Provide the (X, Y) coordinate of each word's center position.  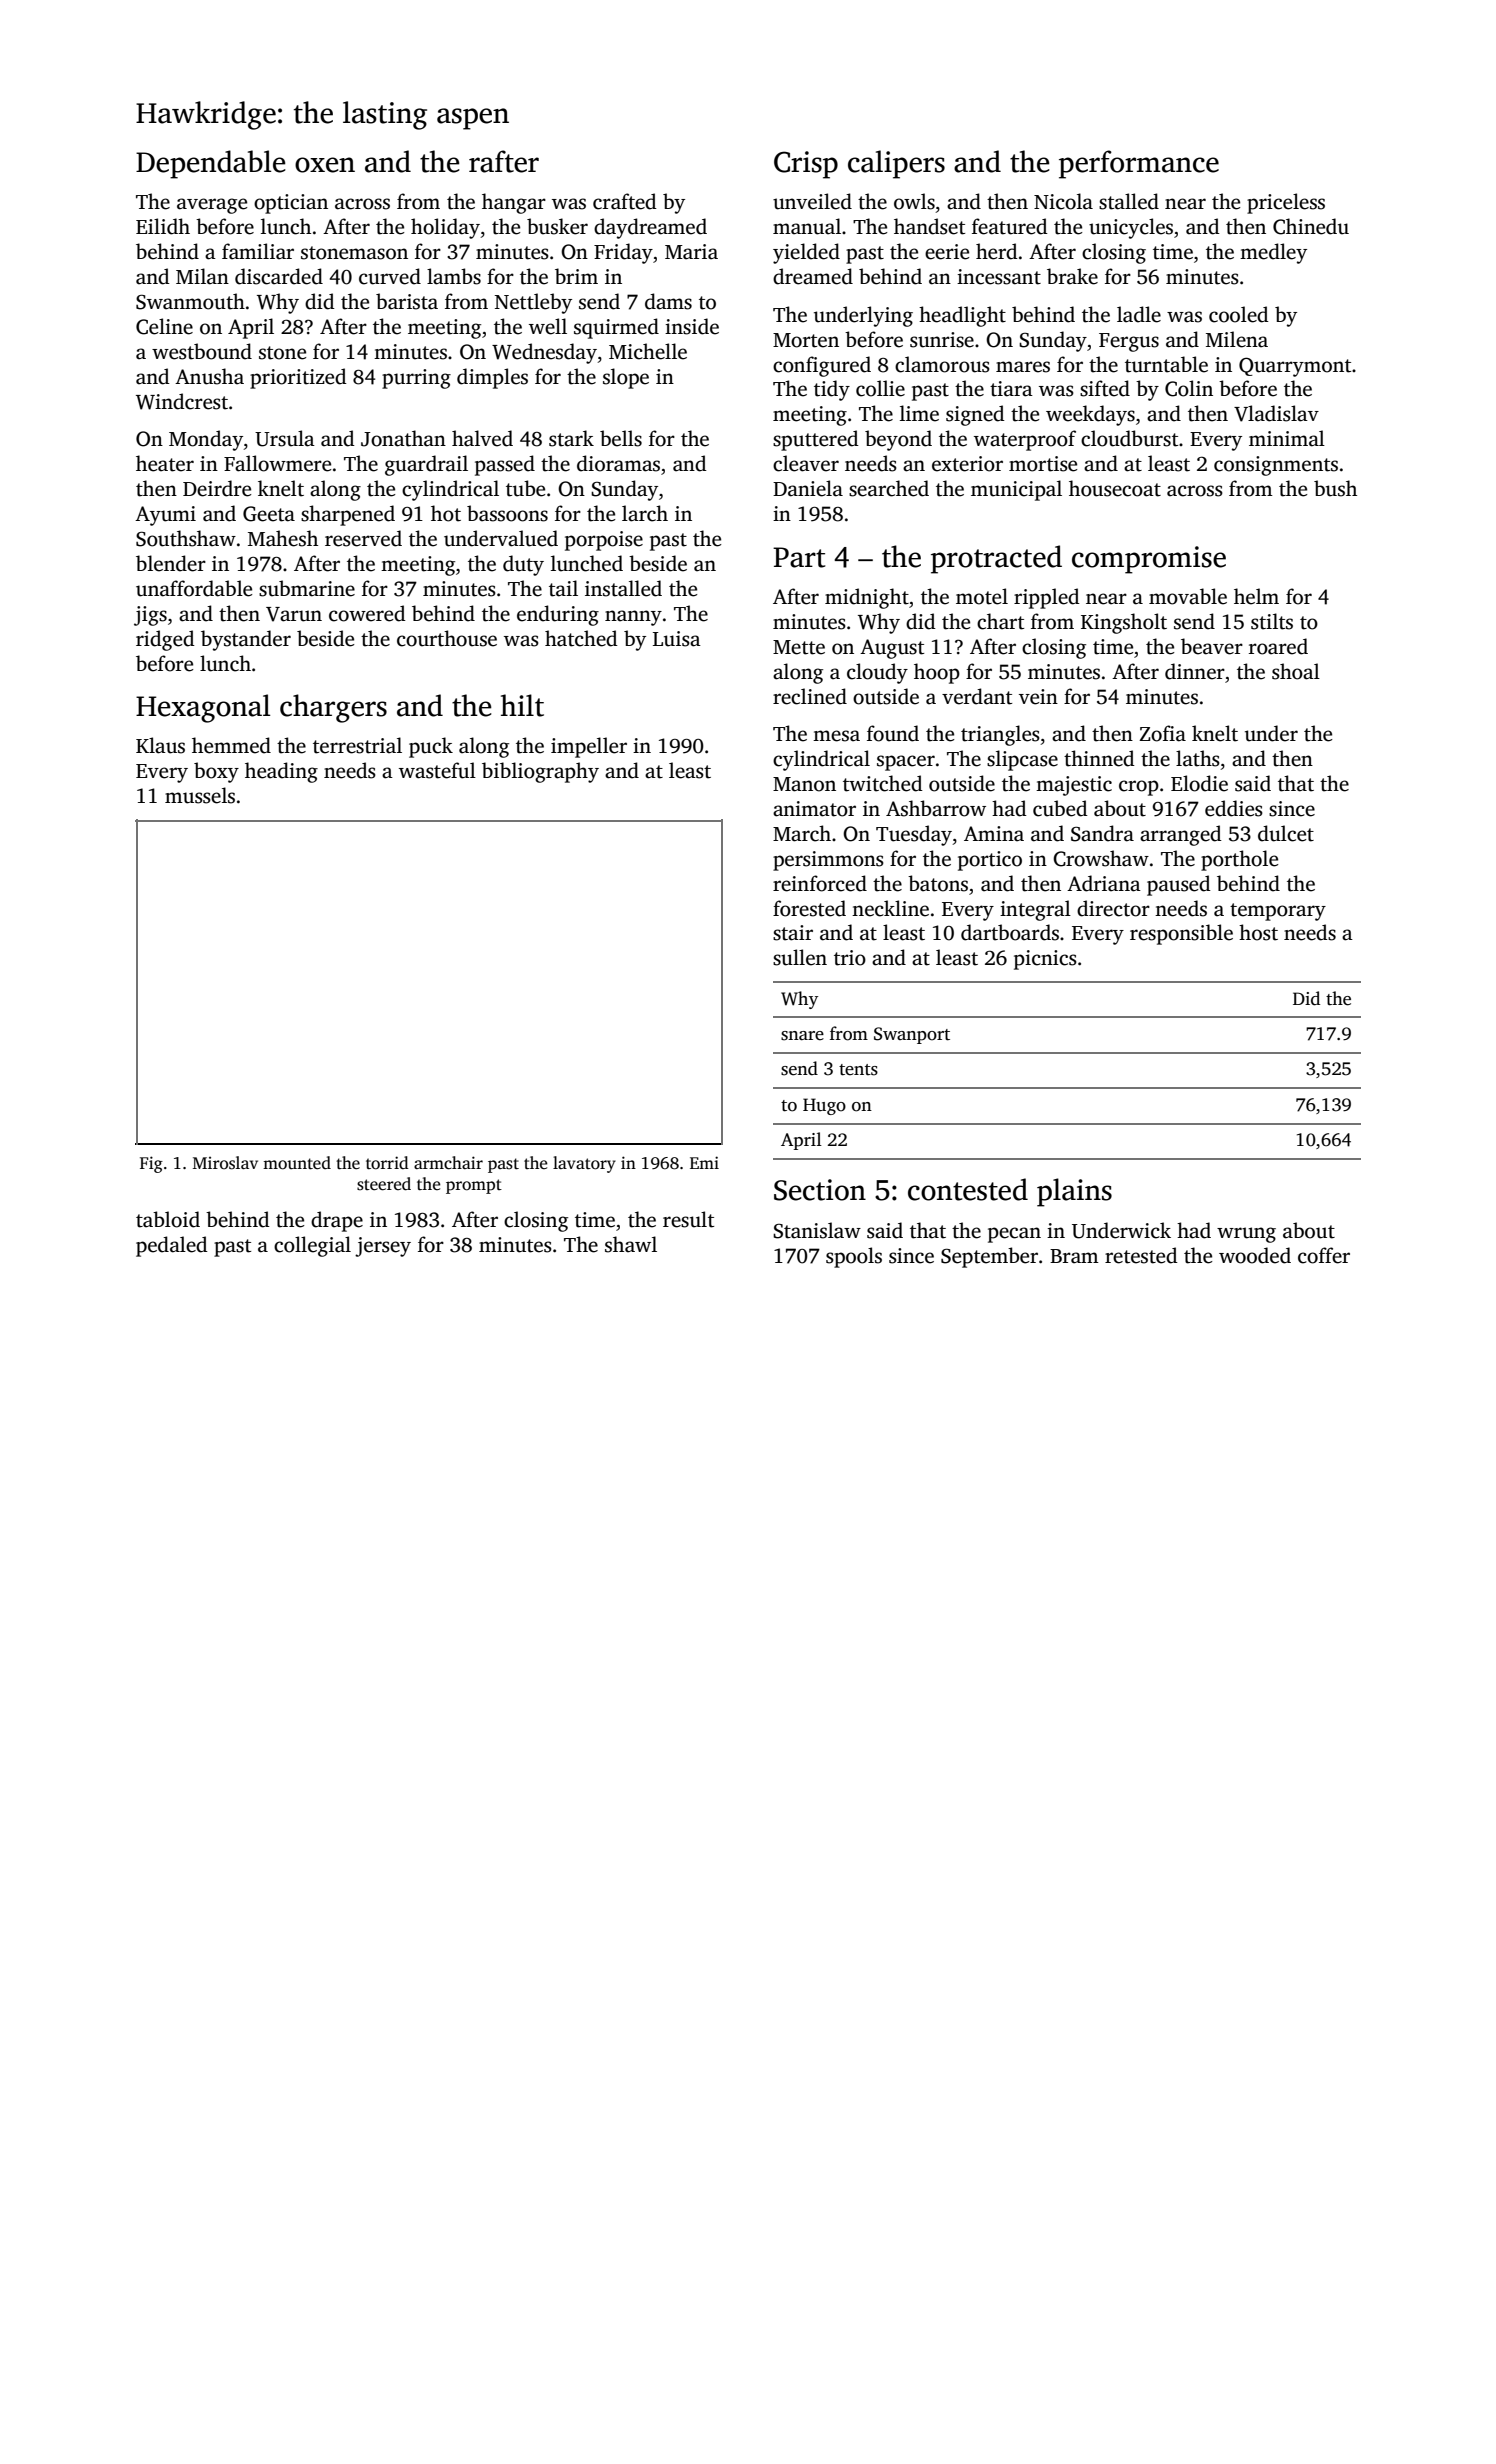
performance (1139, 164)
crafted (625, 201)
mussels (200, 795)
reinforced (820, 883)
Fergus (1129, 342)
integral (1035, 910)
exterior (967, 464)
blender (171, 563)
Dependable (211, 164)
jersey (383, 1247)
